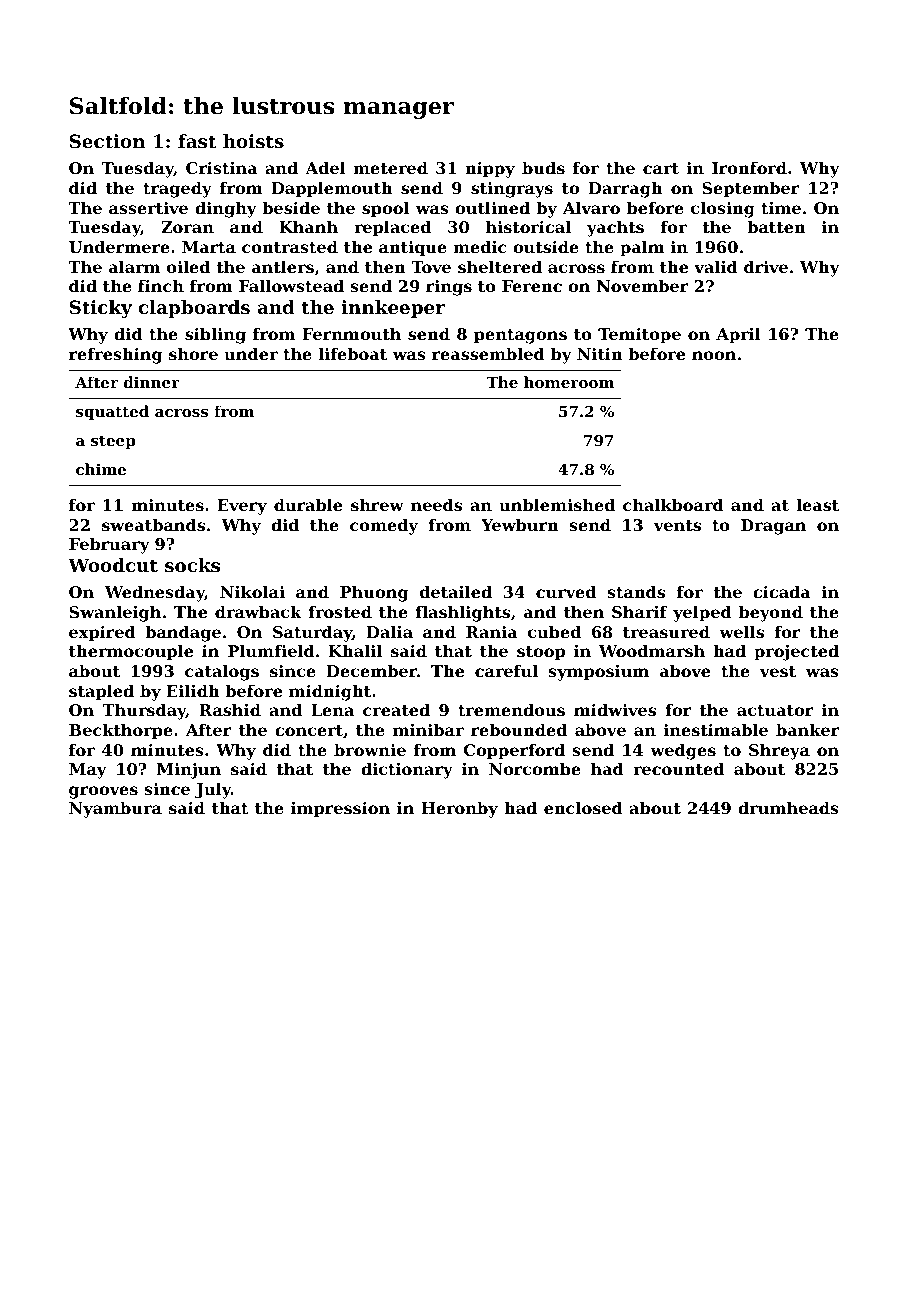 Image resolution: width=908 pixels, height=1316 pixels. What do you see at coordinates (626, 190) in the screenshot?
I see `Darragh` at bounding box center [626, 190].
